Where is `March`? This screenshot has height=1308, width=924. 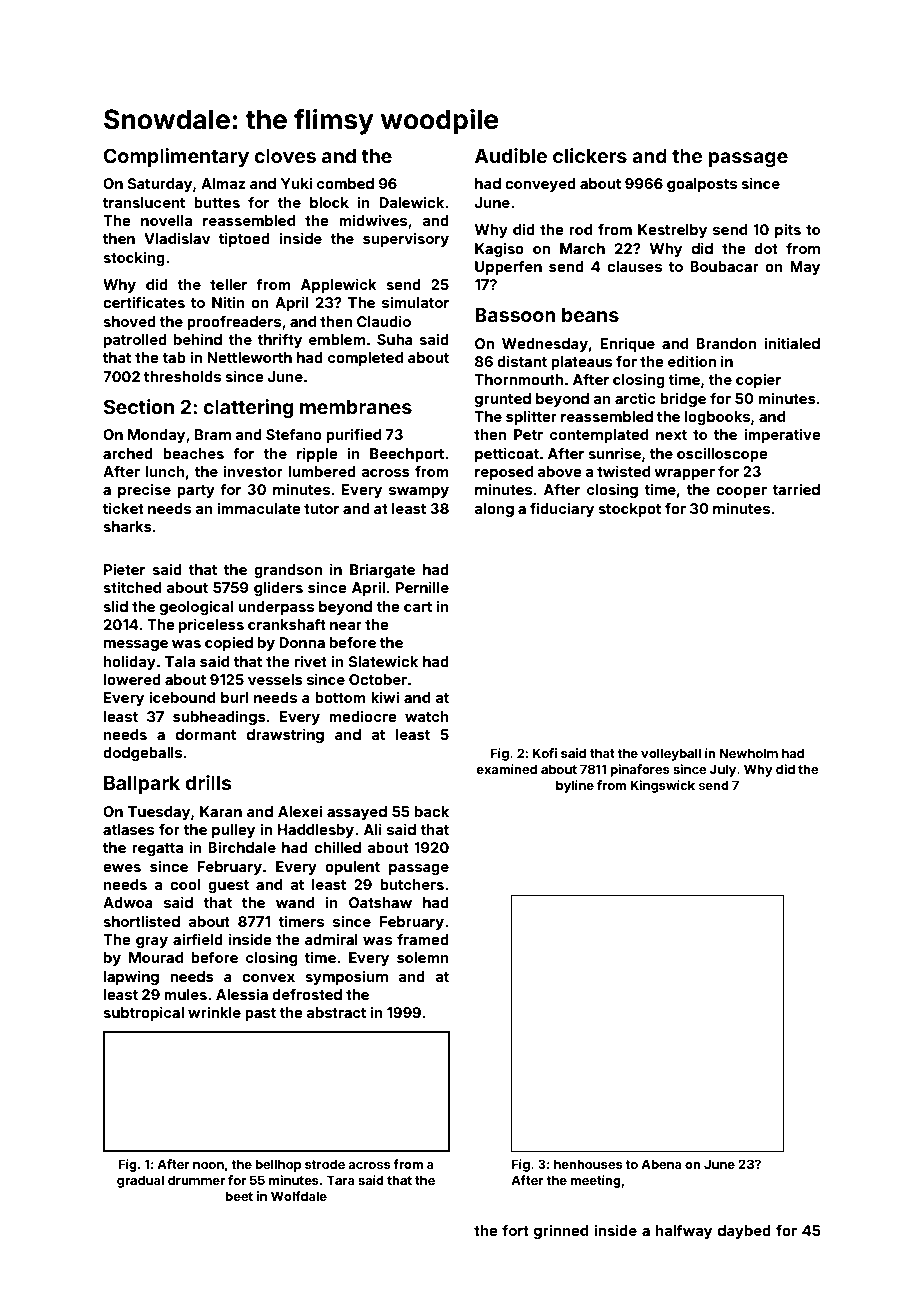 March is located at coordinates (582, 248).
